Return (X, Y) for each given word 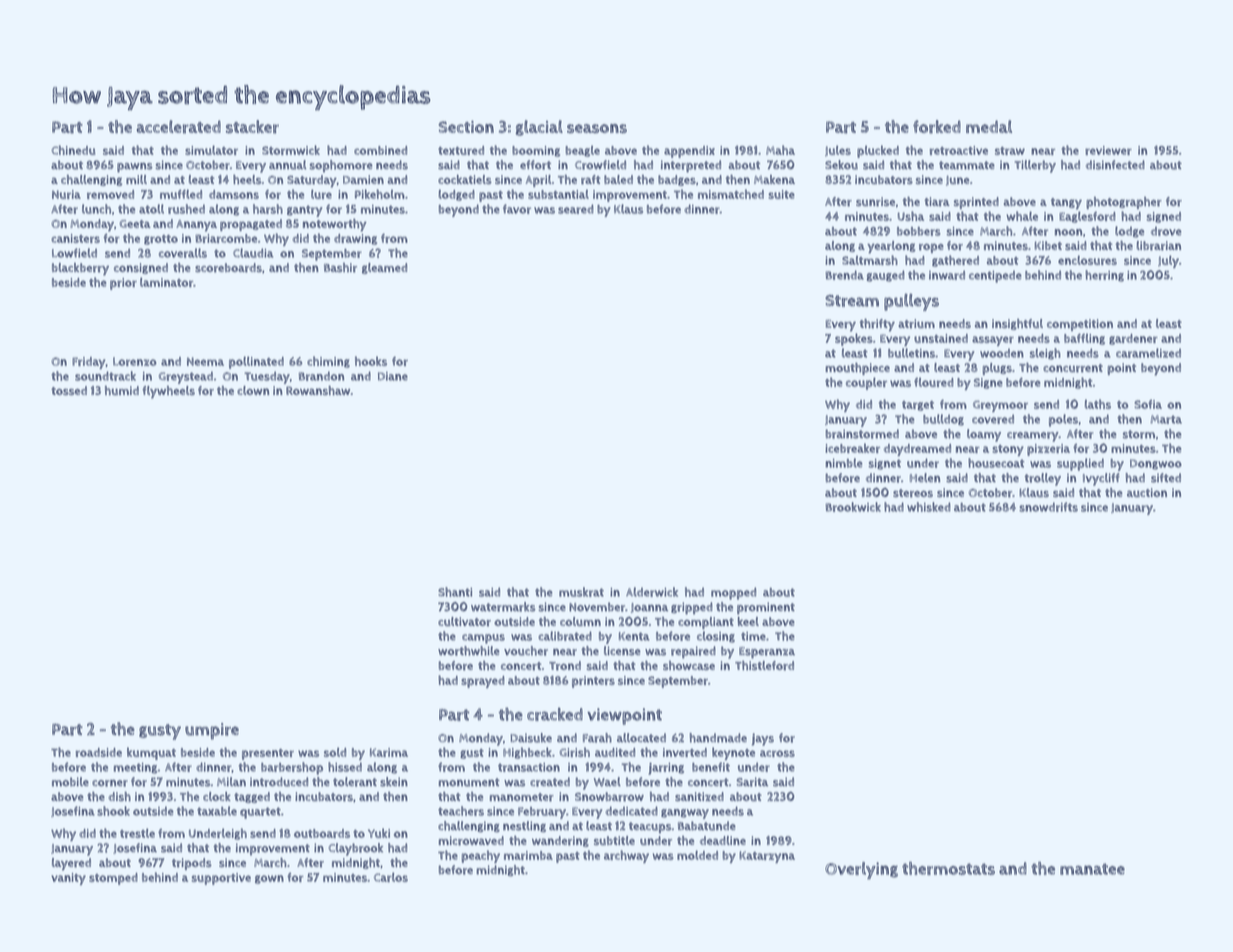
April (539, 181)
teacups (650, 828)
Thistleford (764, 666)
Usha (911, 216)
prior (123, 284)
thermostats (948, 868)
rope (931, 248)
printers (593, 682)
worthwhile (469, 651)
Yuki (379, 833)
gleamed (384, 268)
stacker (252, 127)
